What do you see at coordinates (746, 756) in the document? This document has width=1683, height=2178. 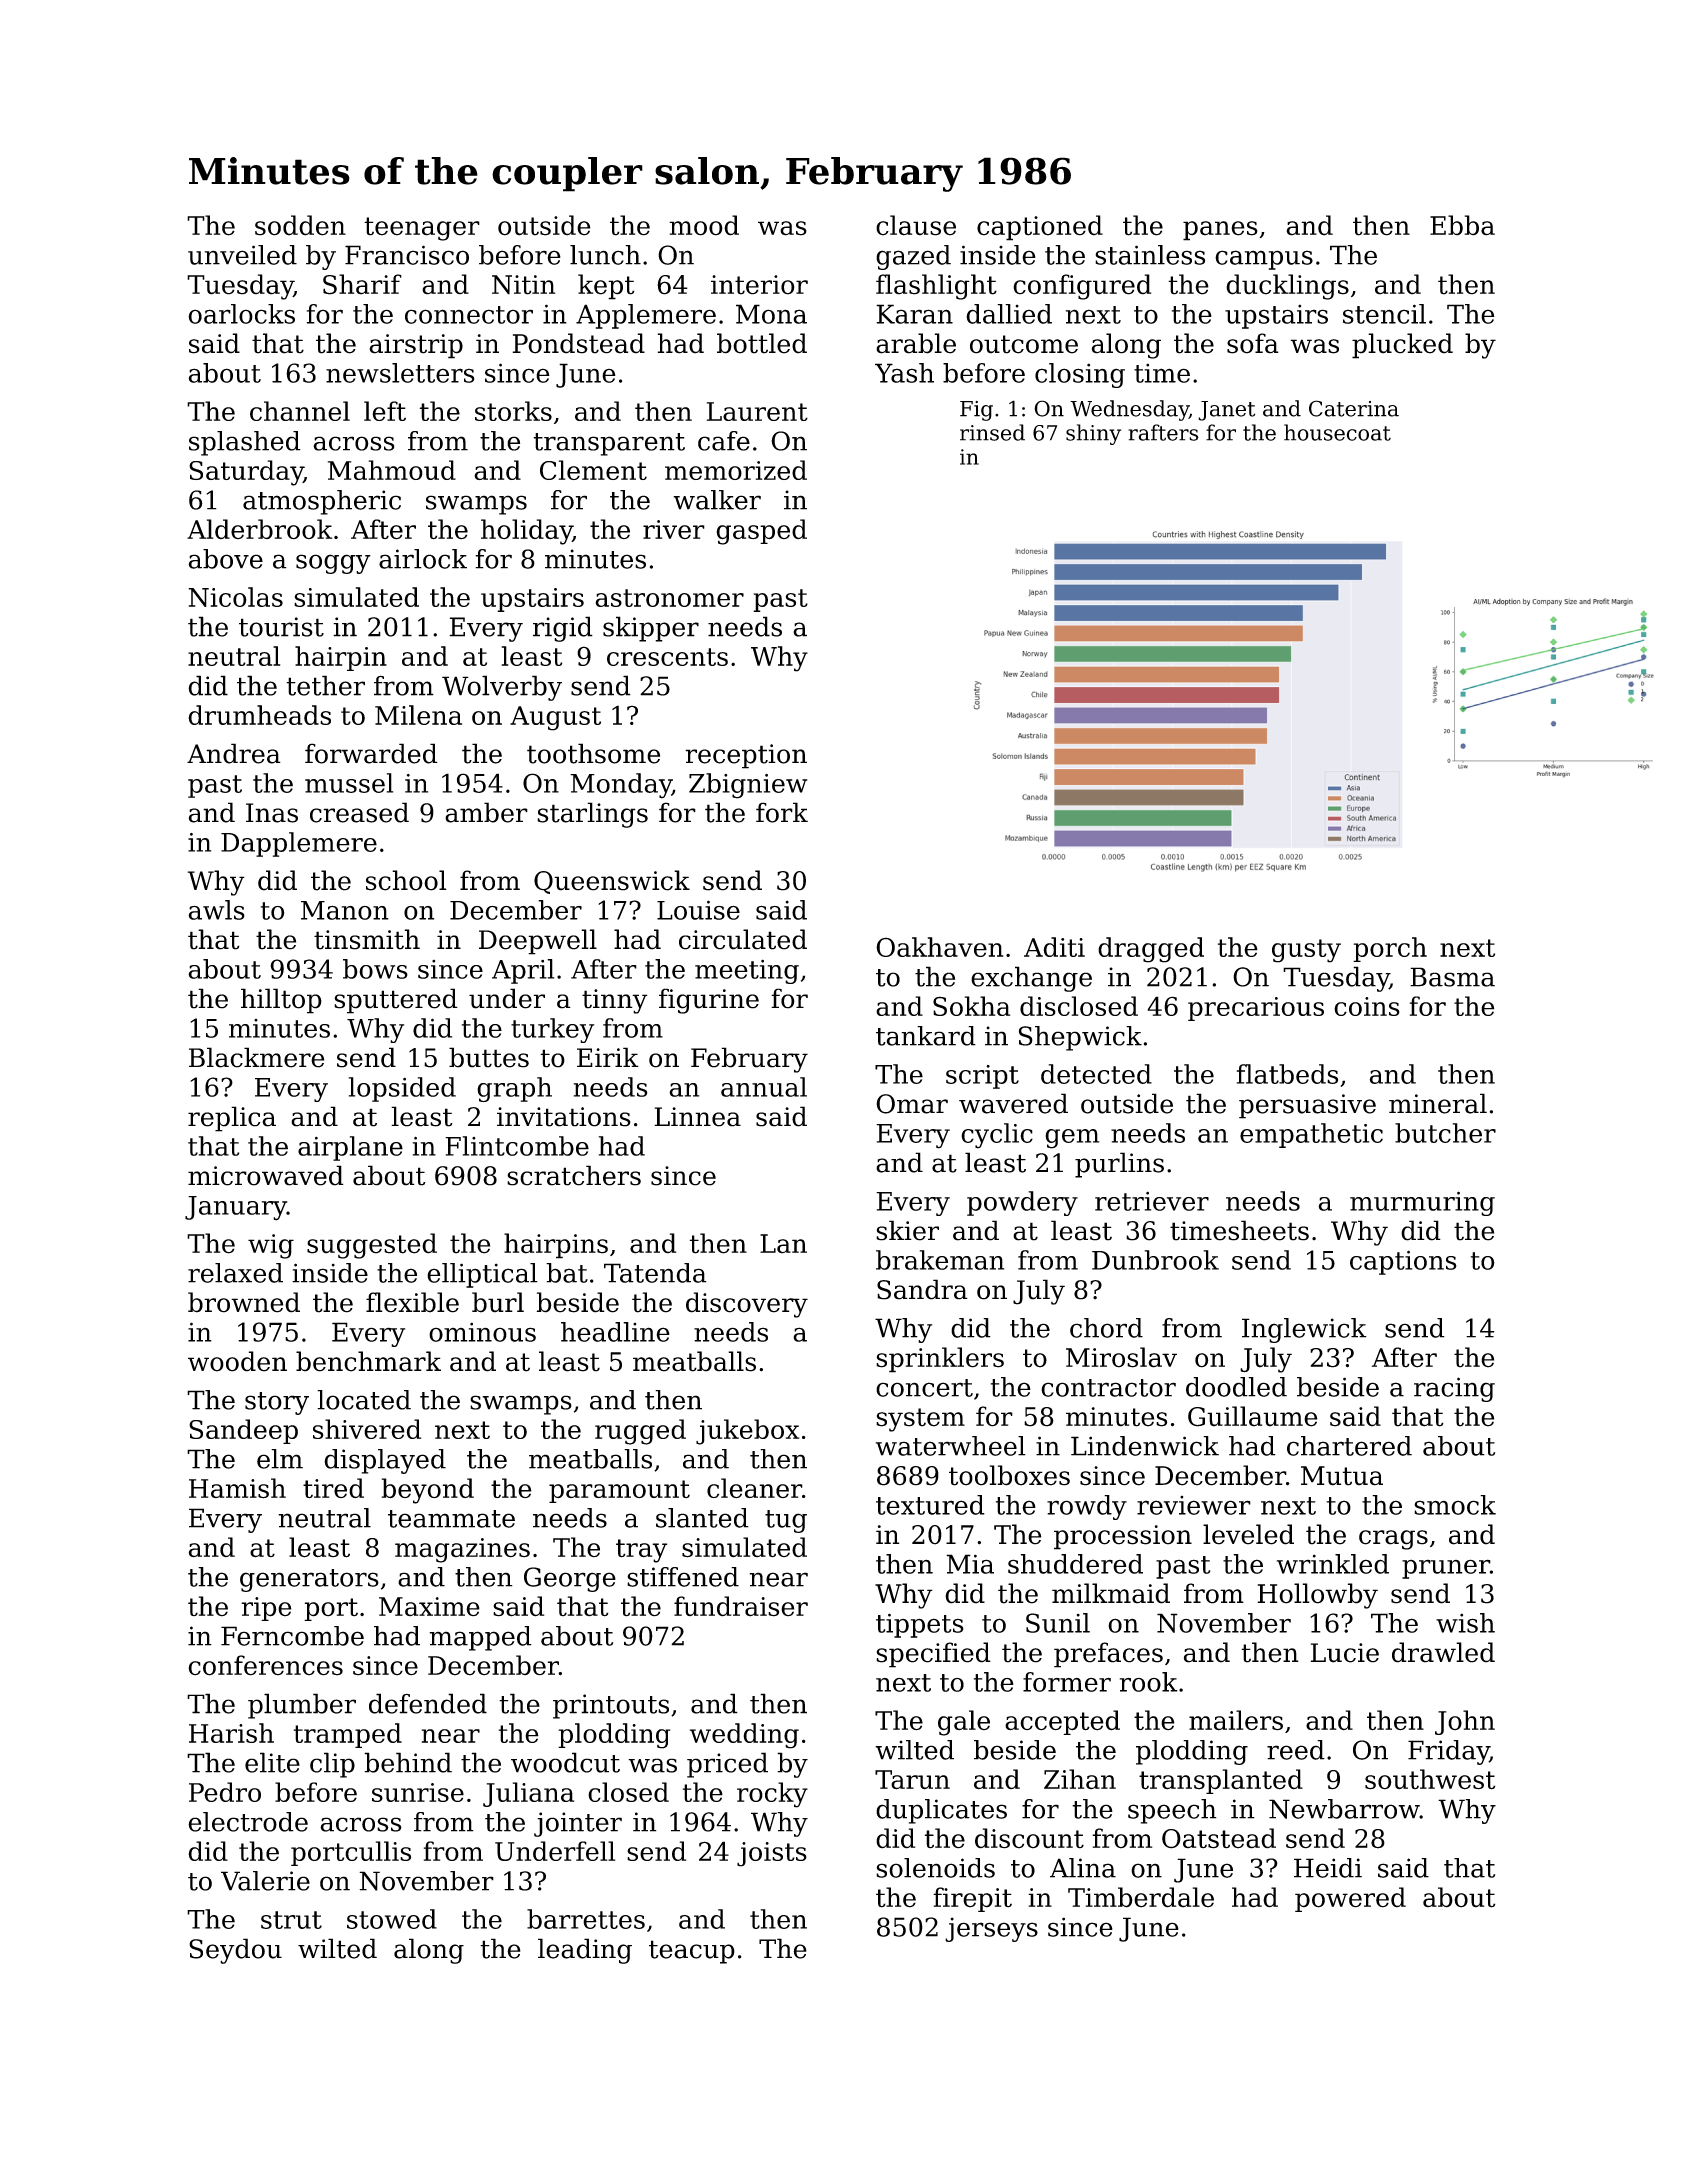 I see `reception` at bounding box center [746, 756].
